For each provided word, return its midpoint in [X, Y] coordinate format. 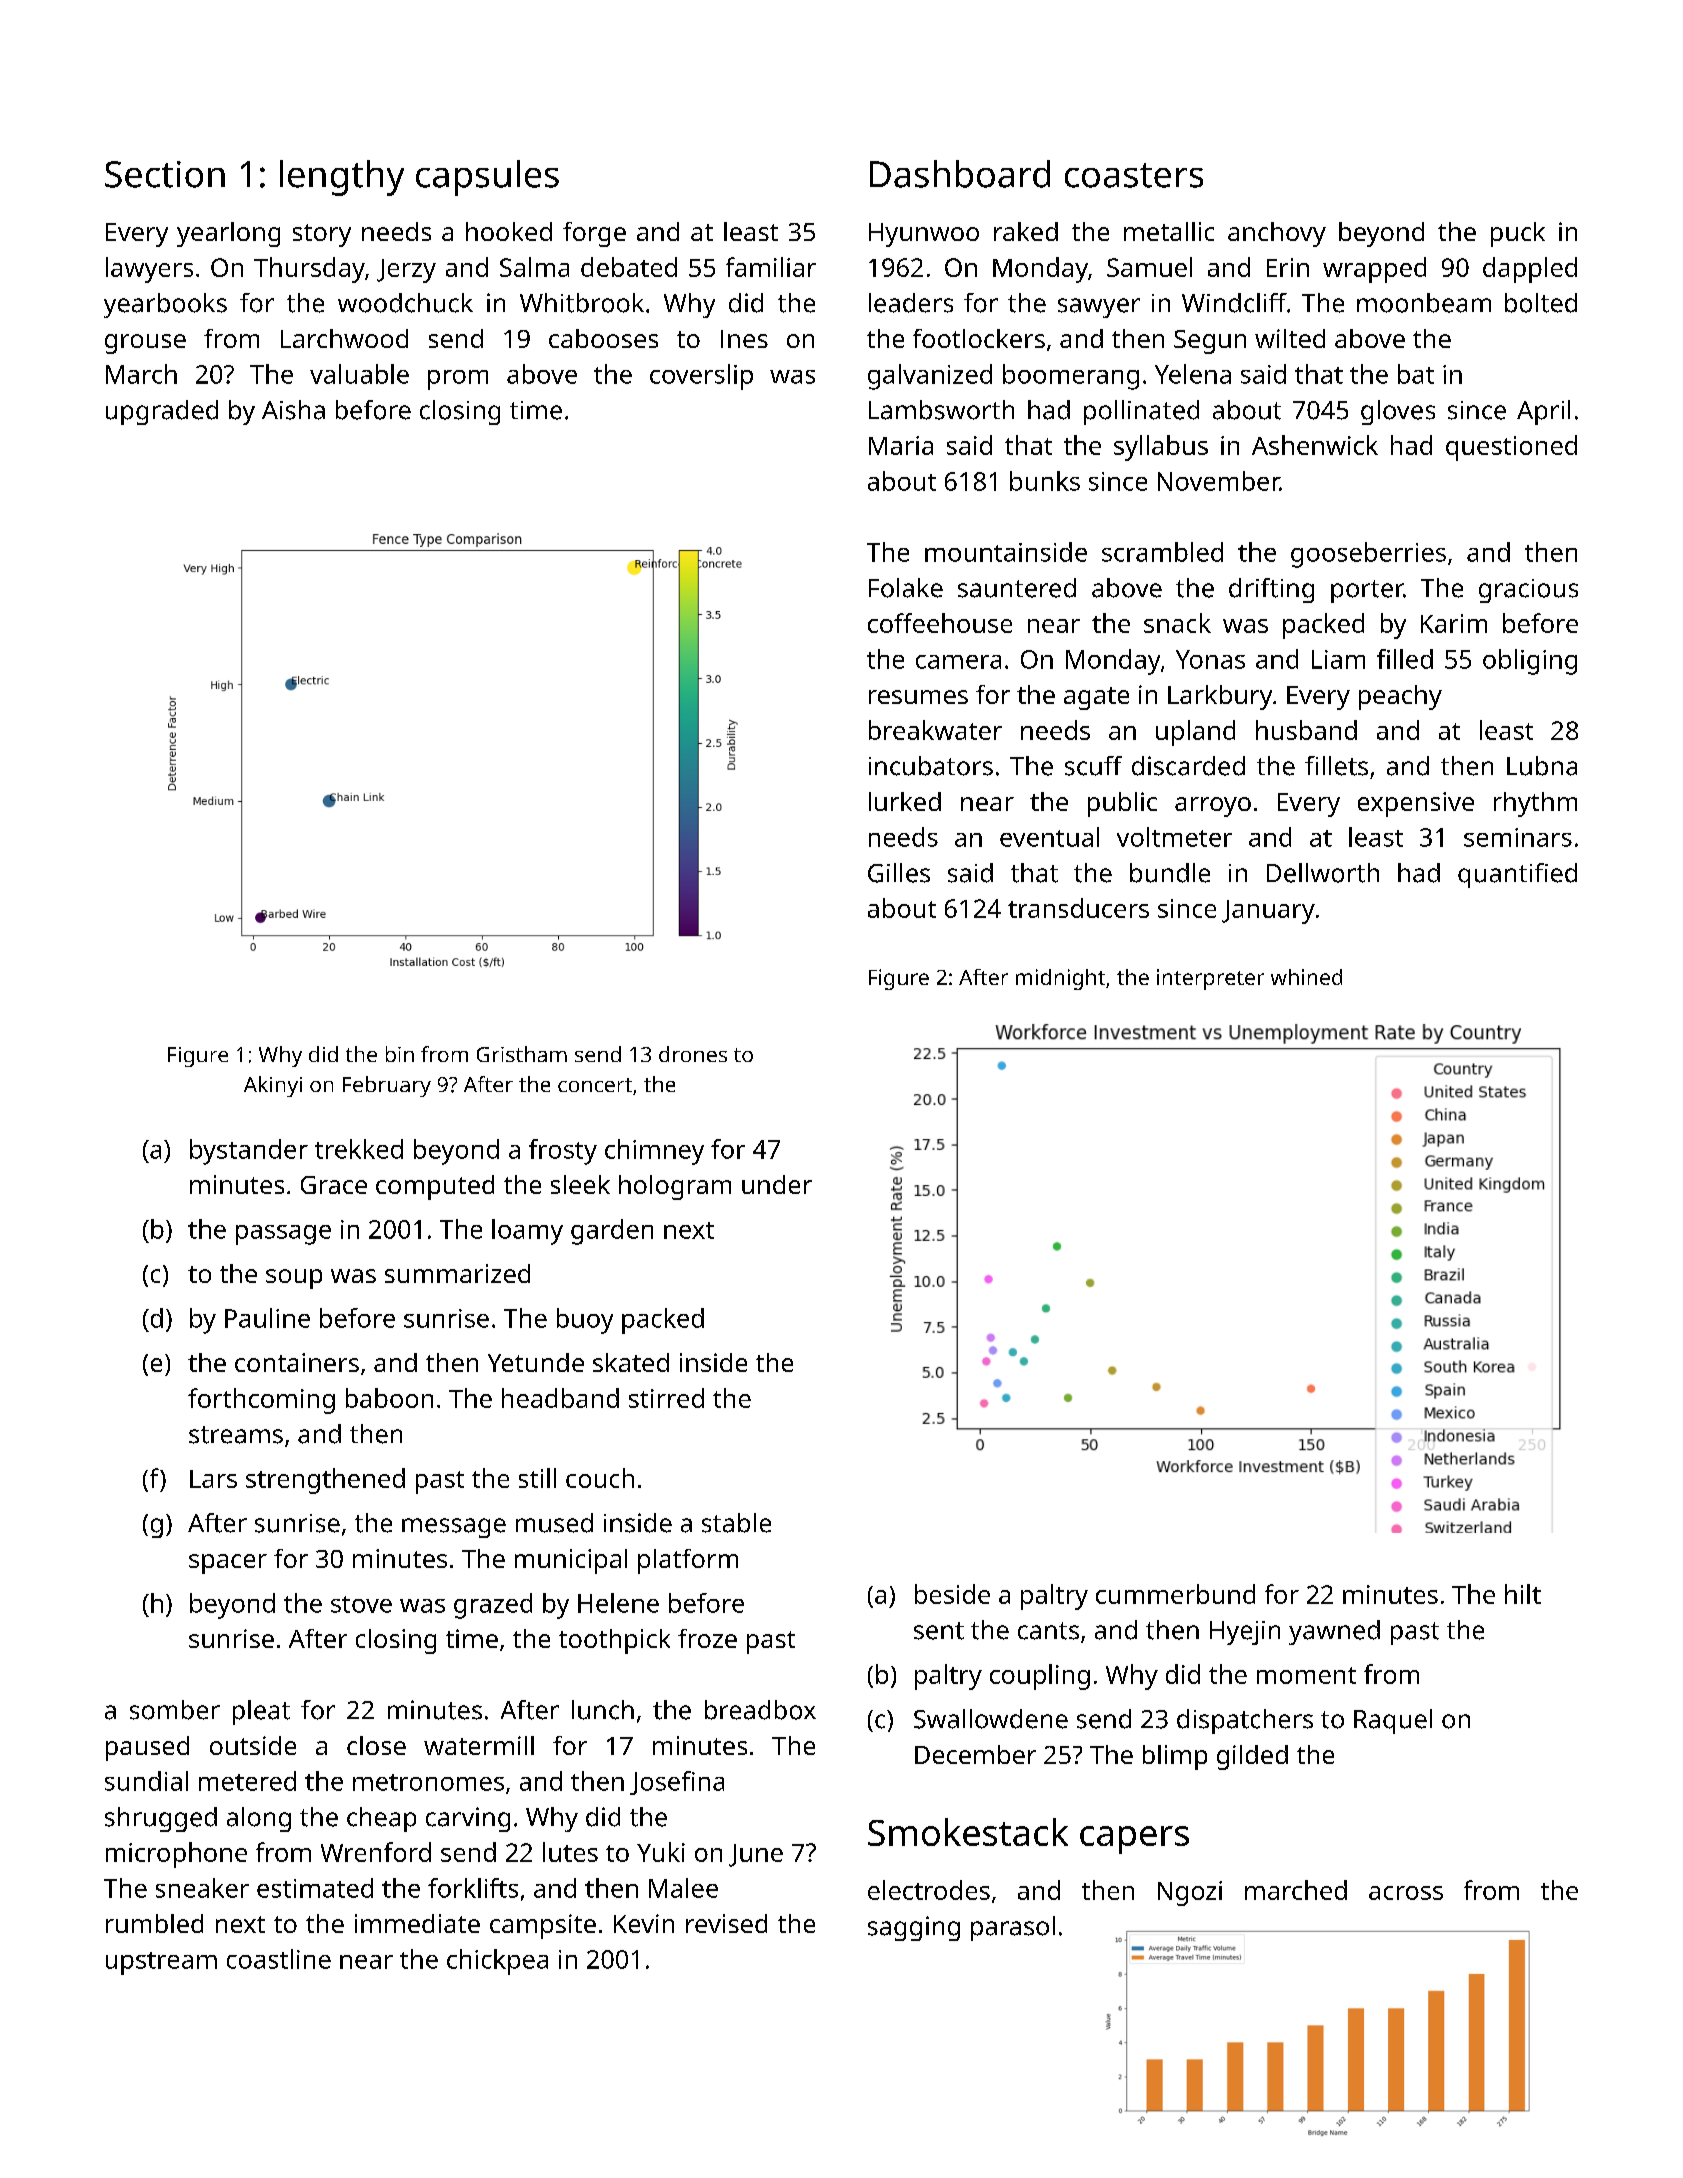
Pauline [267, 1318]
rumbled [154, 1923]
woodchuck [405, 303]
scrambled [1162, 552]
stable [736, 1523]
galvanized [930, 377]
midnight [1060, 979]
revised [726, 1923]
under [777, 1184]
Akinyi [273, 1086]
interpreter [1210, 979]
